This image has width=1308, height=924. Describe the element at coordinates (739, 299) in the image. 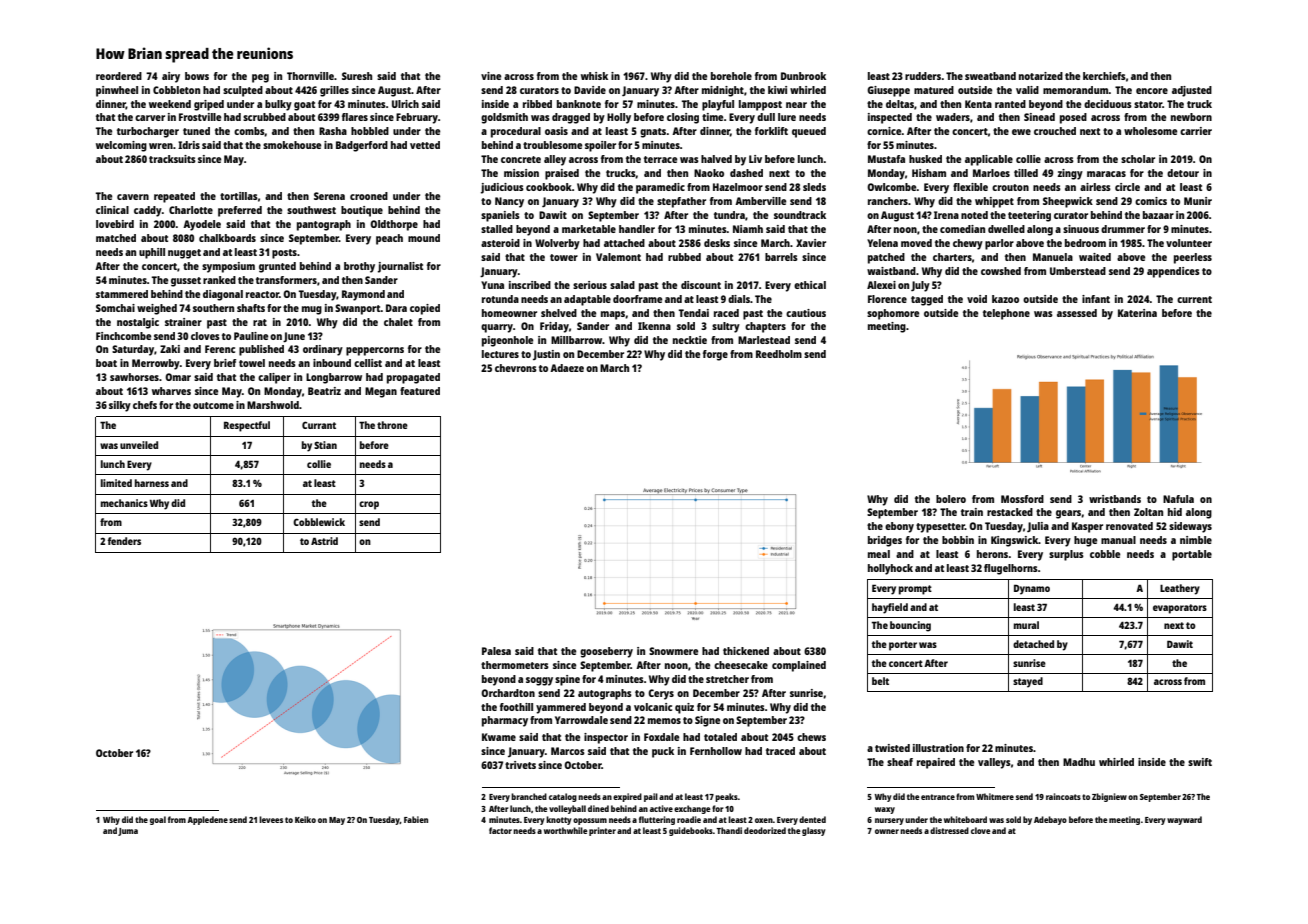

I see `dials` at that location.
